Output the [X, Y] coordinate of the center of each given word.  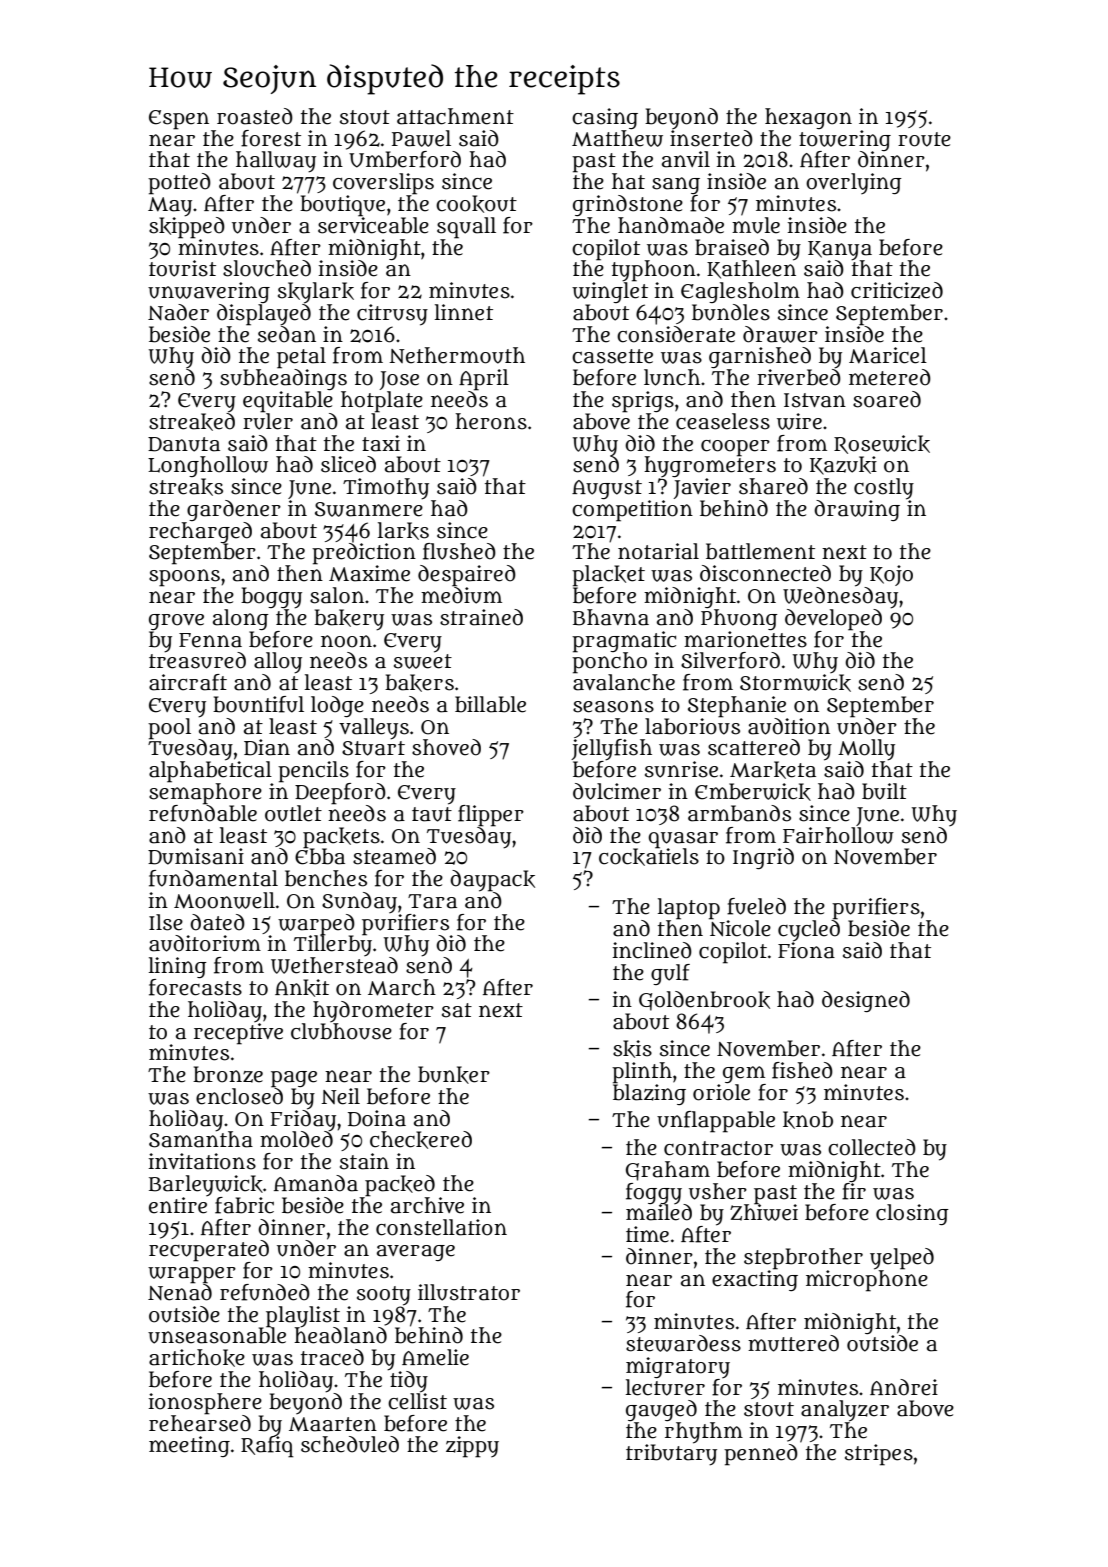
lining [178, 967]
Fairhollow [838, 835]
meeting [189, 1446]
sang [676, 185]
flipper [491, 815]
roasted [255, 116]
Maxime [369, 573]
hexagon [808, 118]
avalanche [624, 682]
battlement [760, 551]
